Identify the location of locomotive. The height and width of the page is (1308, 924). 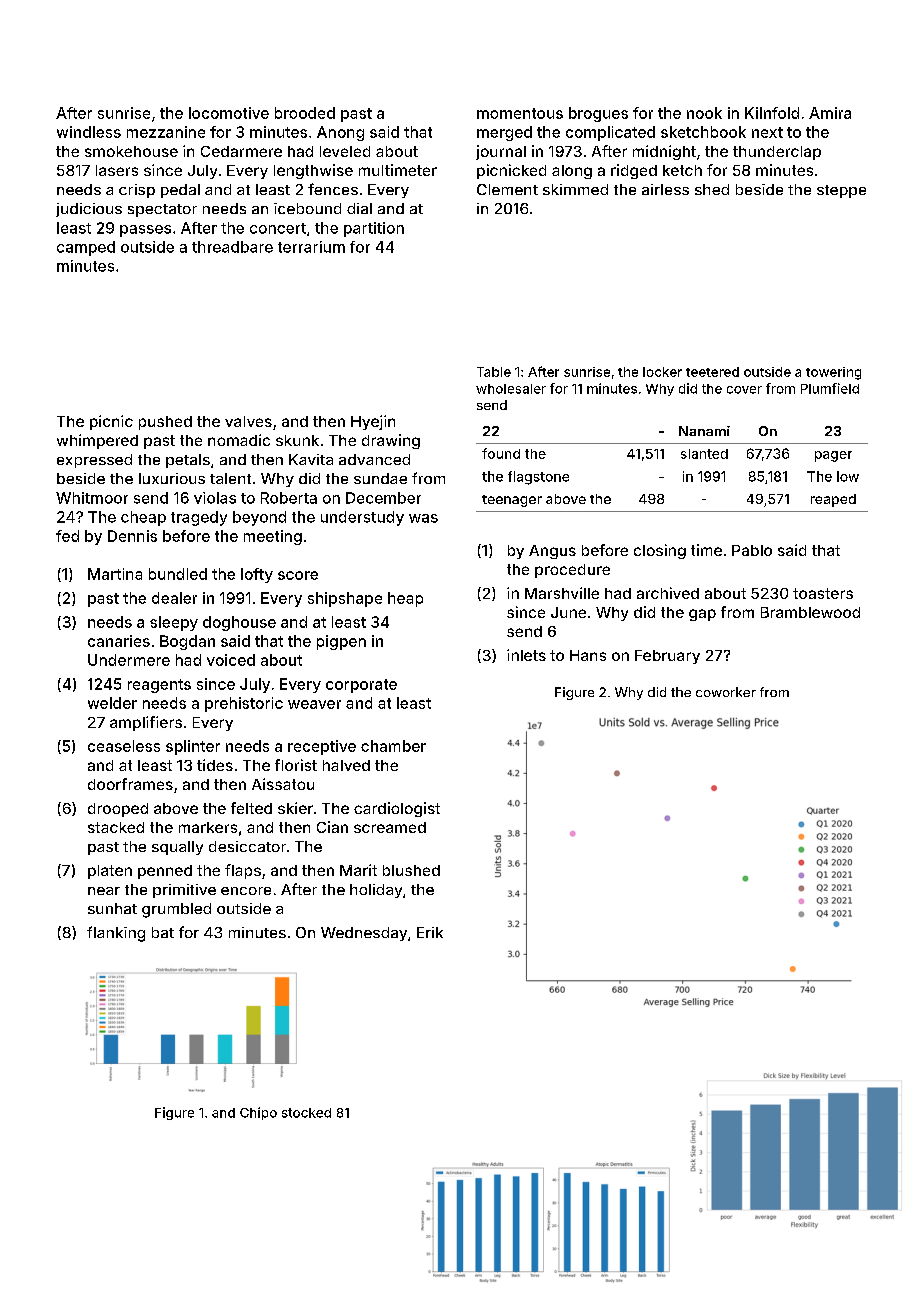
(229, 113).
